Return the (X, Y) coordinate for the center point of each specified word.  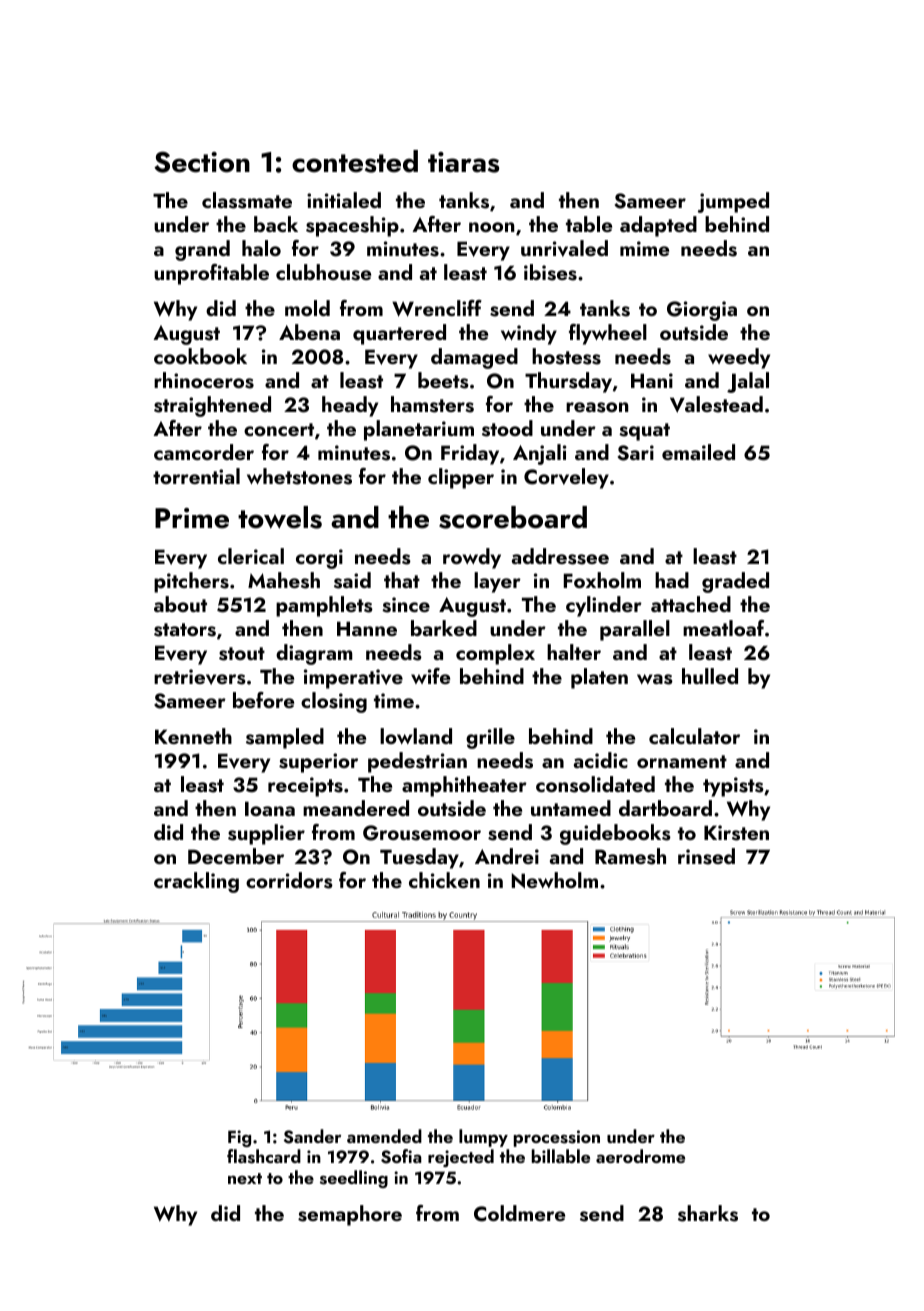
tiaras (463, 162)
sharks (708, 1213)
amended (384, 1136)
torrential (196, 476)
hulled (710, 676)
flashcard (264, 1156)
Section (202, 162)
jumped (733, 202)
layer (497, 582)
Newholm (555, 880)
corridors (289, 880)
